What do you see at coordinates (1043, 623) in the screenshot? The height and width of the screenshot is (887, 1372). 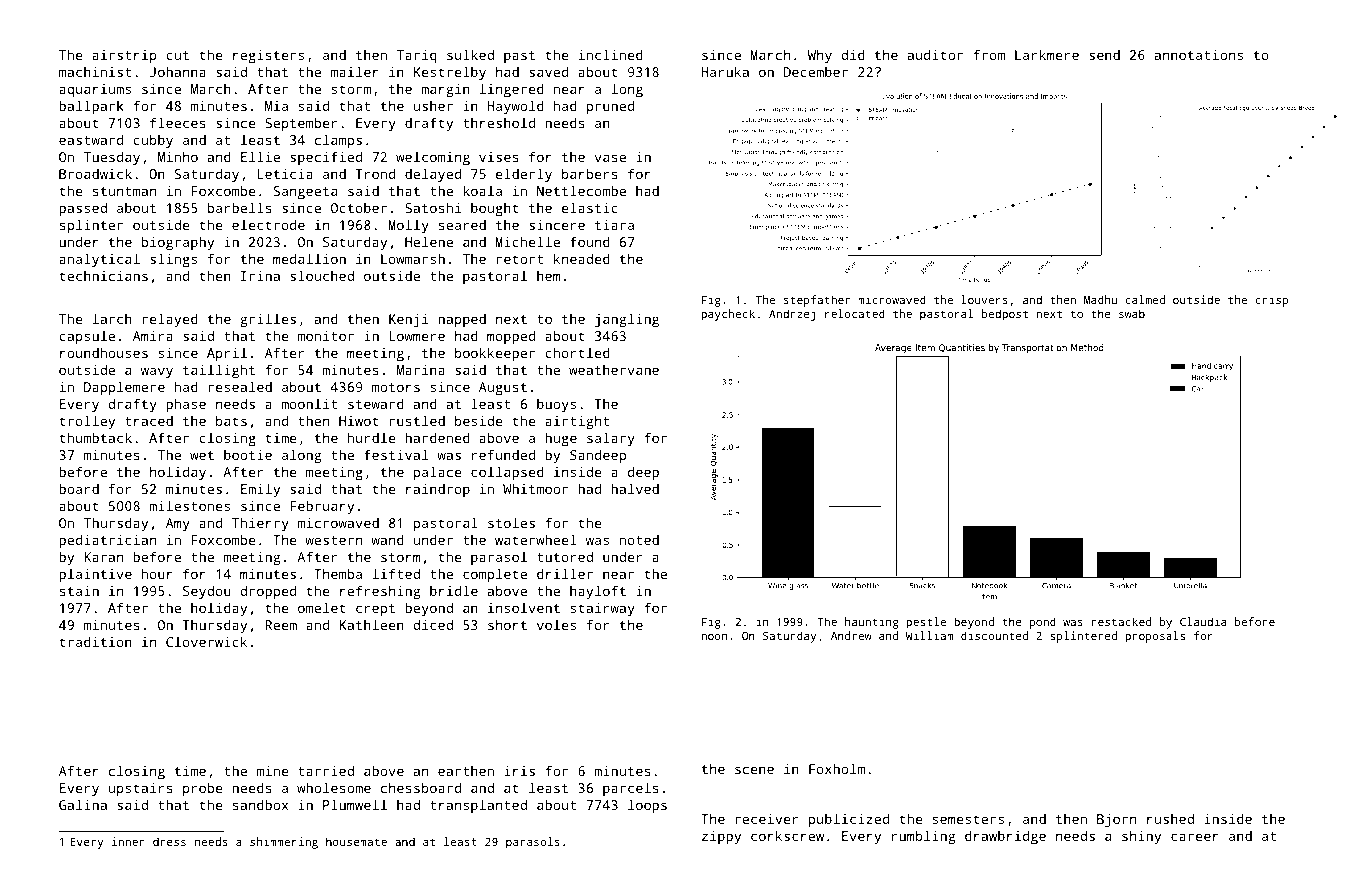 I see `pond` at bounding box center [1043, 623].
